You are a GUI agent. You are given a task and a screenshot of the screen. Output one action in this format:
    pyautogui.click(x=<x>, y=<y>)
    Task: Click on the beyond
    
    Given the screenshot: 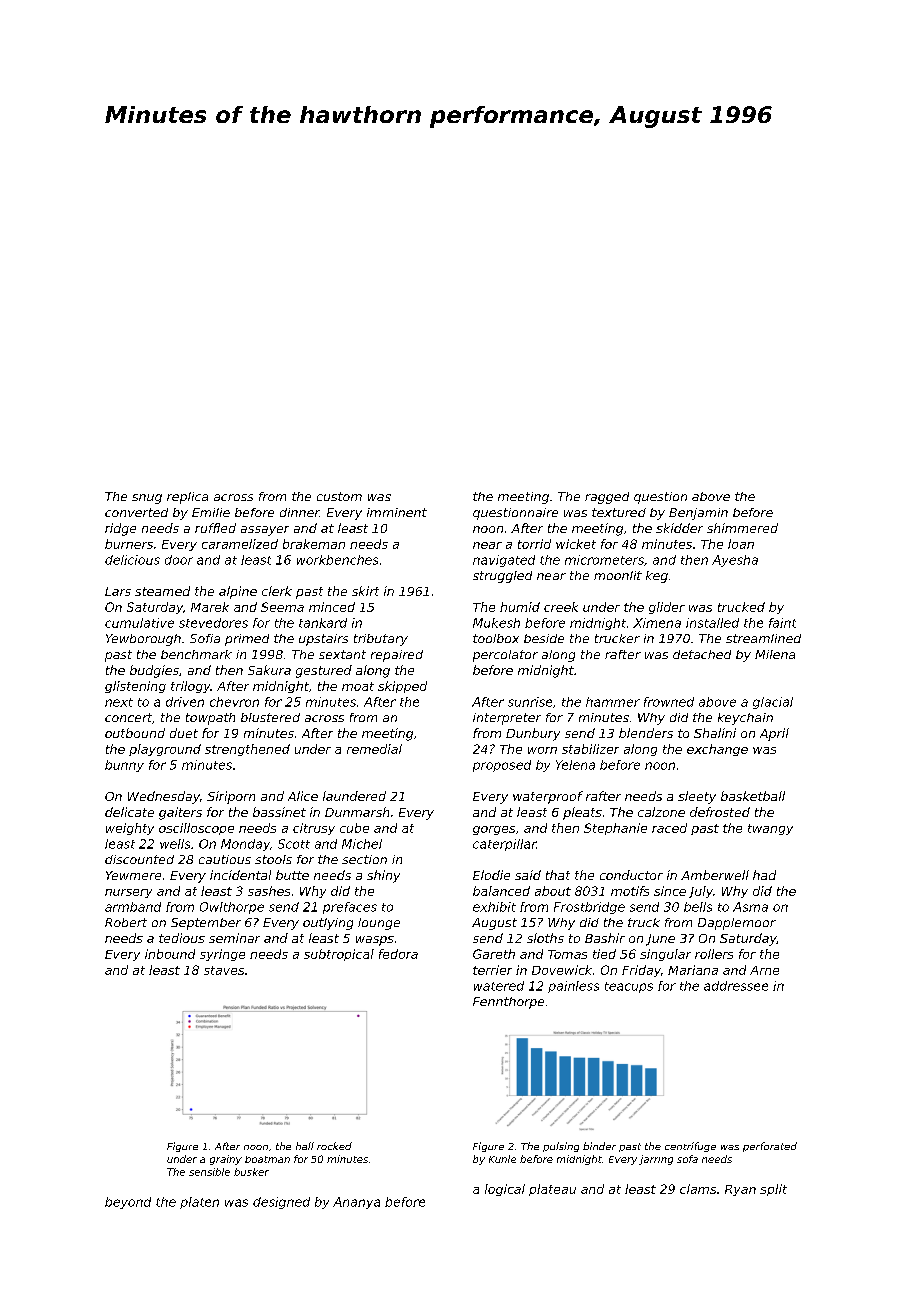 What is the action you would take?
    pyautogui.click(x=128, y=1203)
